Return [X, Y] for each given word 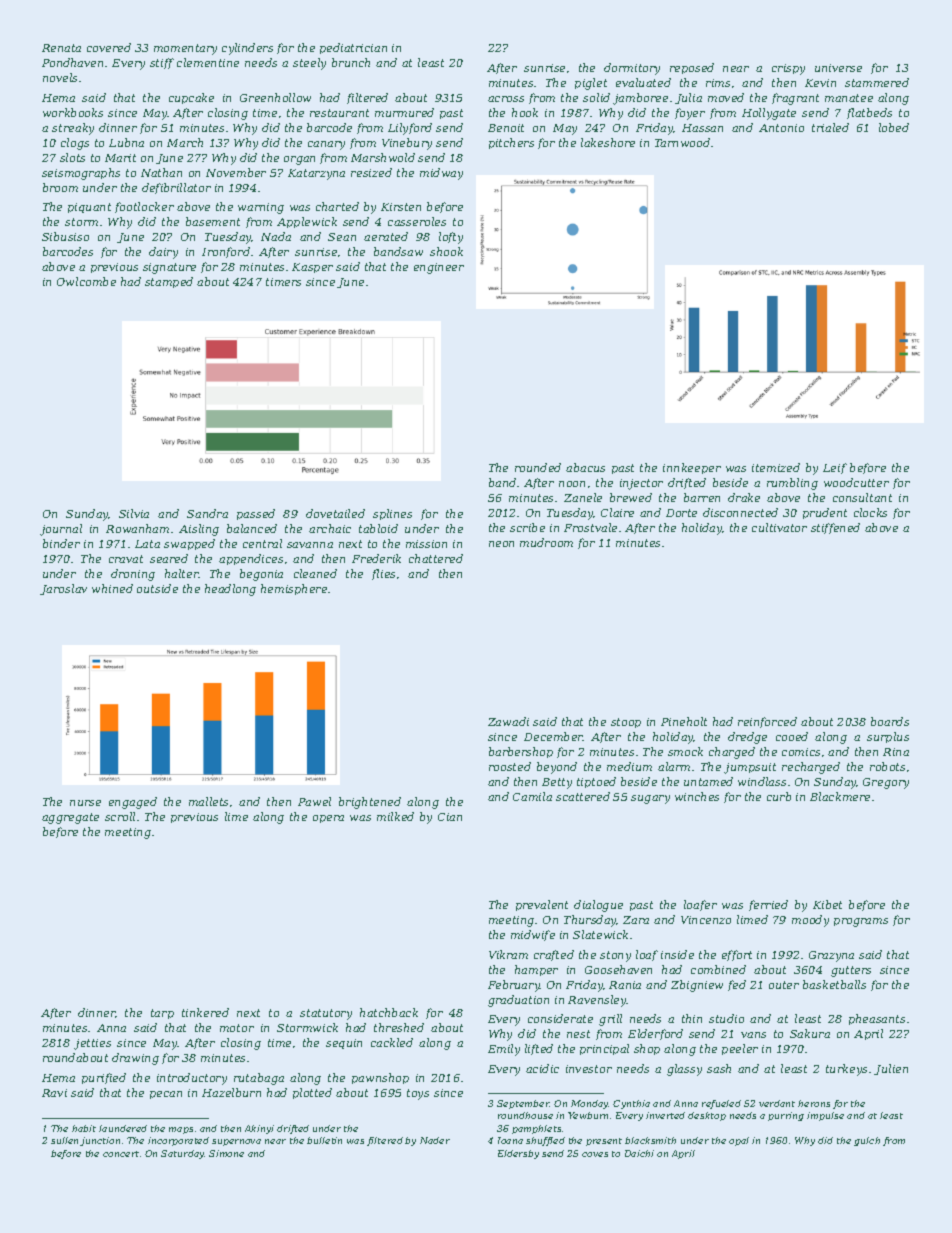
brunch [351, 62]
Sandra [207, 513]
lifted [539, 1049]
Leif [835, 468]
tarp [162, 1014]
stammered [877, 82]
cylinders [247, 49]
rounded [538, 467]
